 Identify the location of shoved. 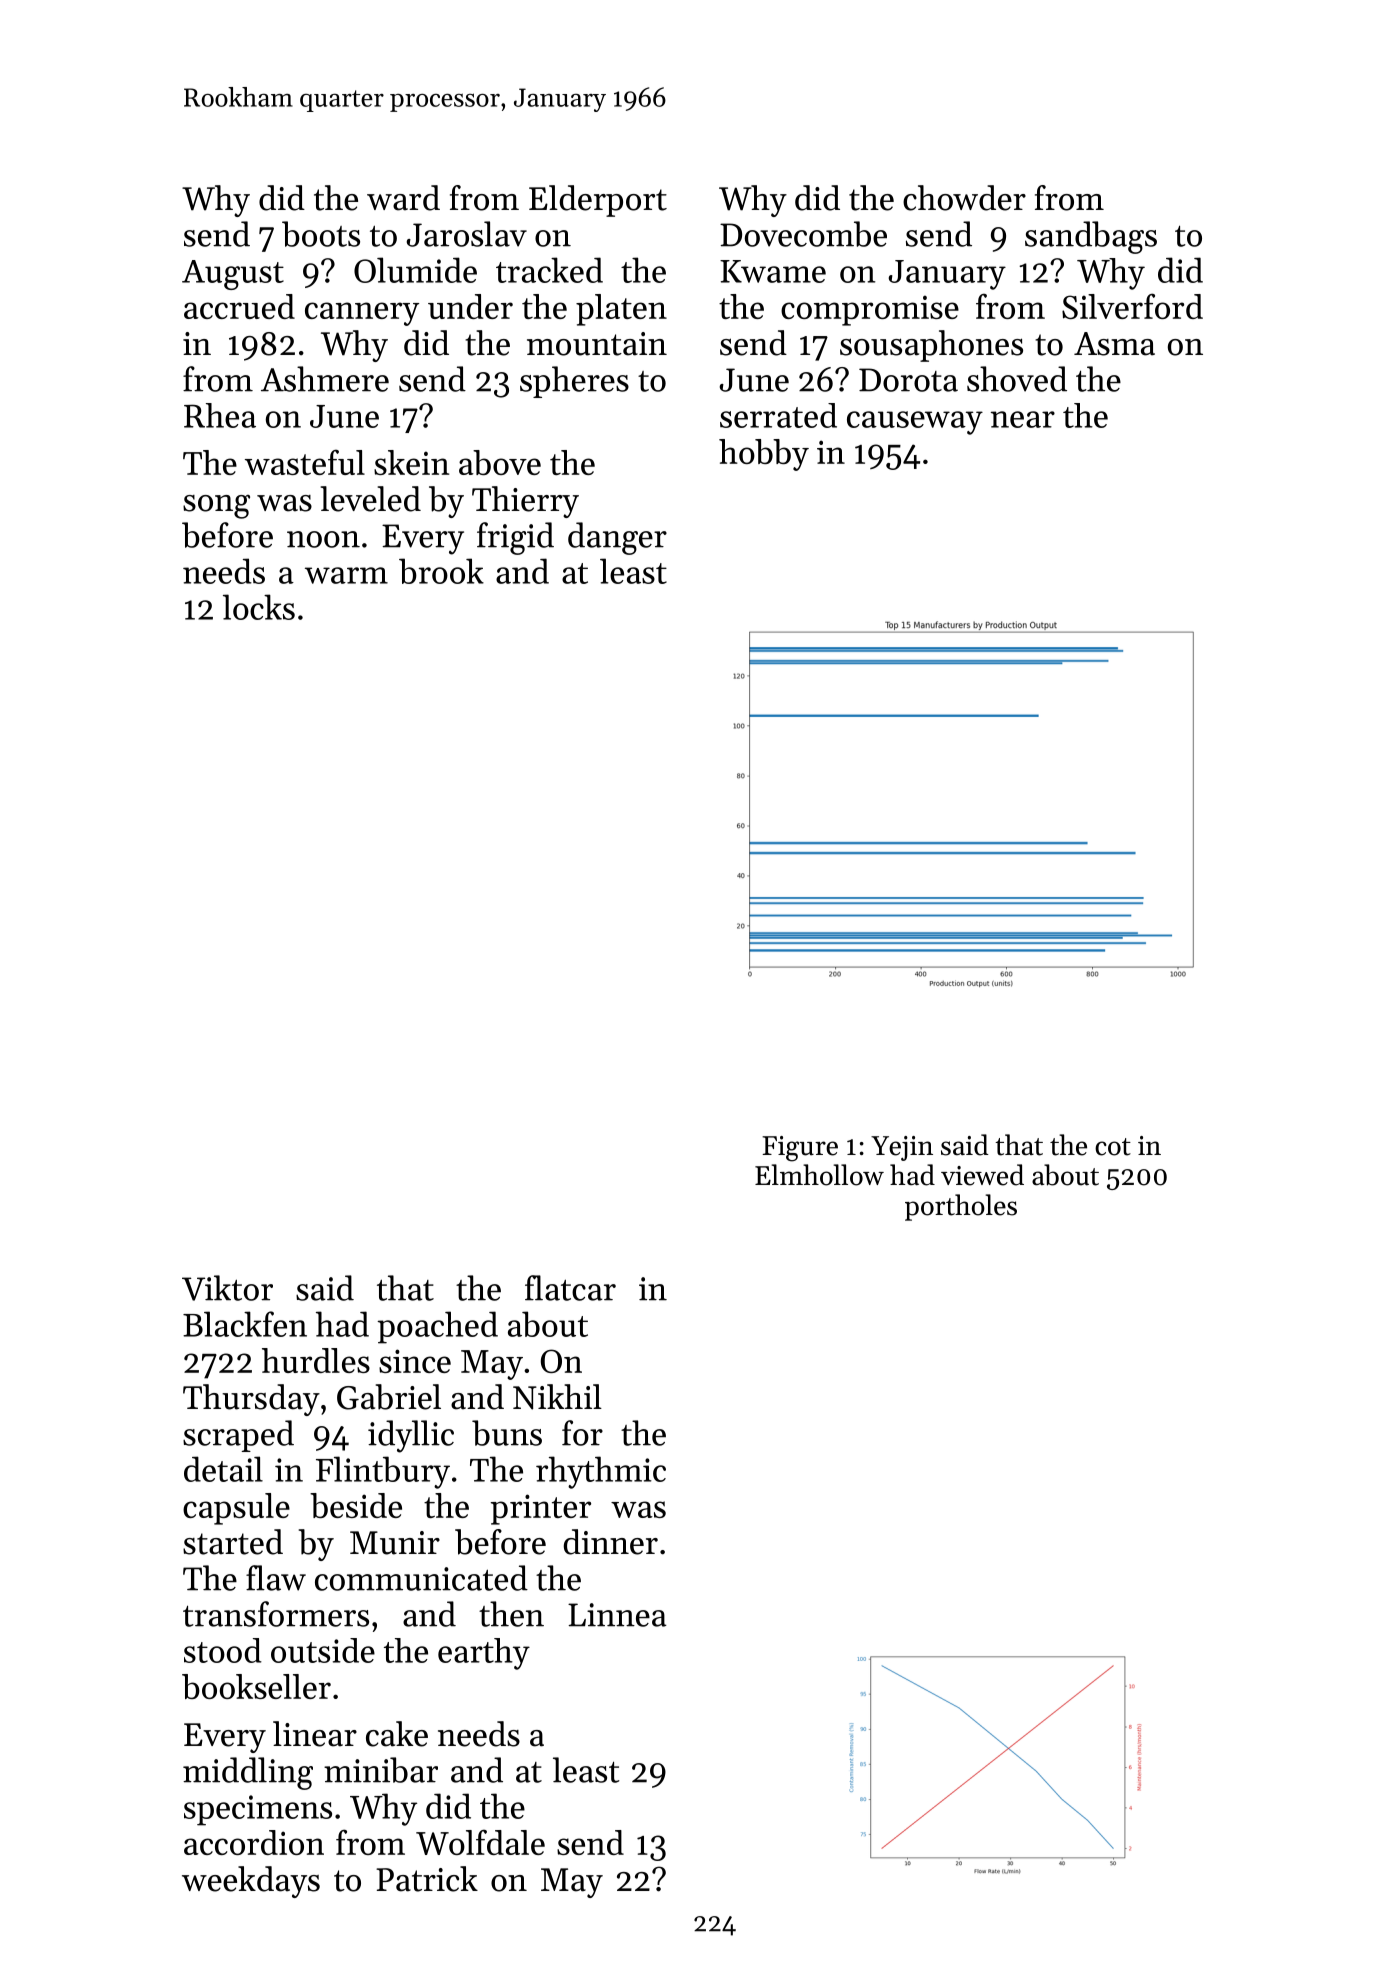
(1017, 379).
